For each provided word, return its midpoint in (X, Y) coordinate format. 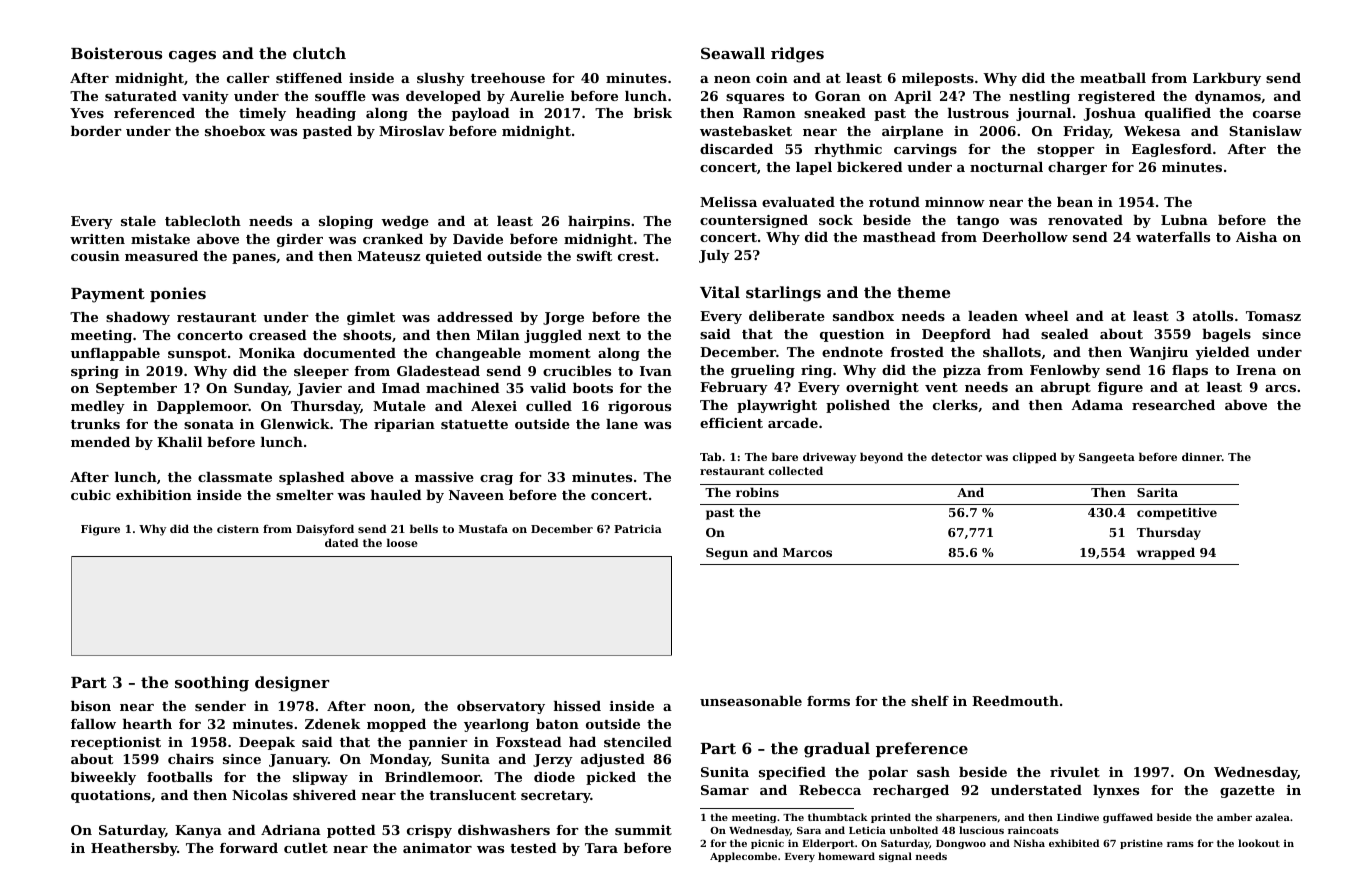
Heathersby (134, 849)
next (604, 335)
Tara (601, 848)
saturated (141, 96)
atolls (1213, 316)
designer (292, 684)
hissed (577, 706)
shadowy (138, 318)
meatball (1113, 78)
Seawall (733, 53)
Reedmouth (1015, 701)
